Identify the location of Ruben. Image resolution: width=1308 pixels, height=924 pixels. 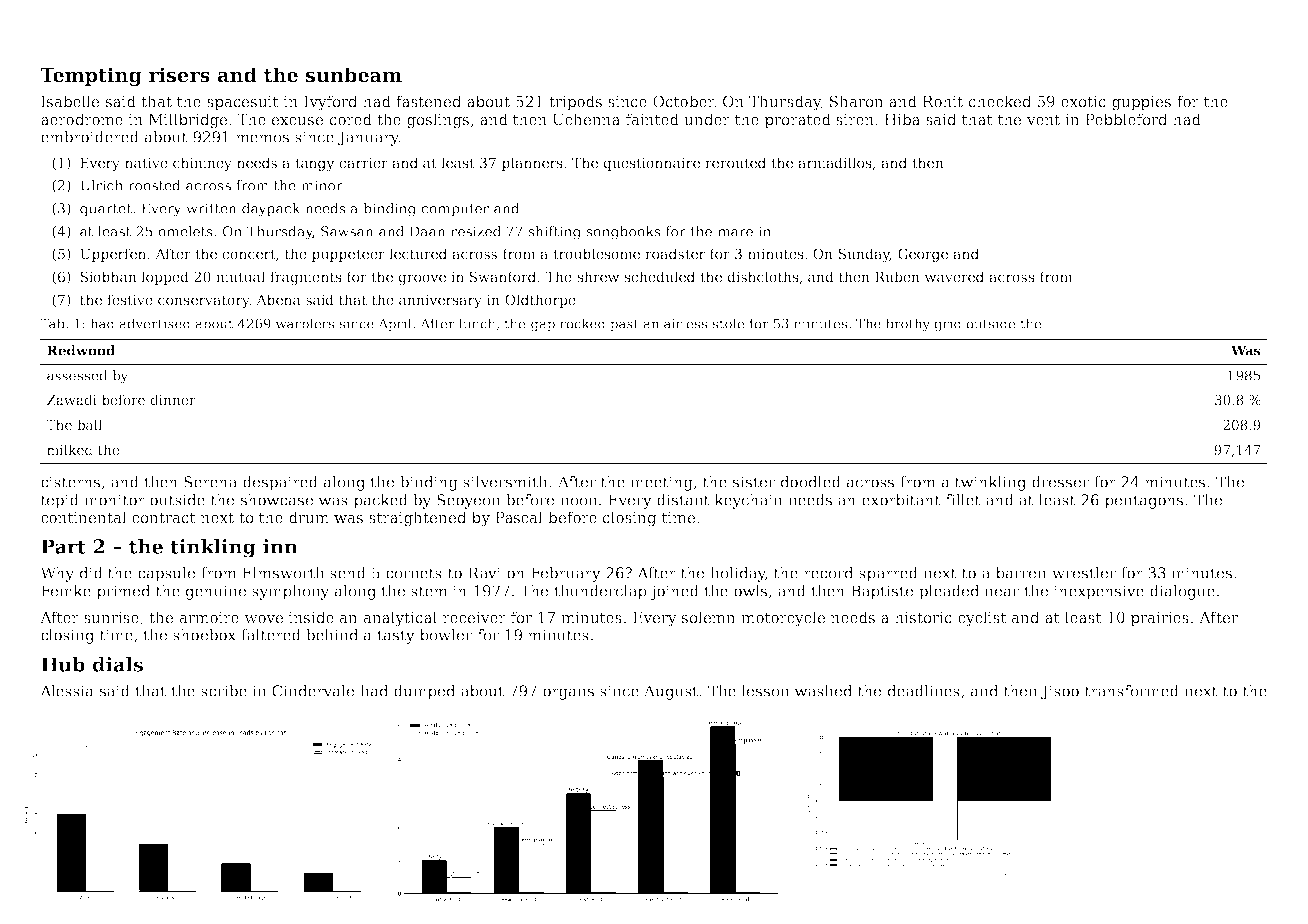
(897, 276).
